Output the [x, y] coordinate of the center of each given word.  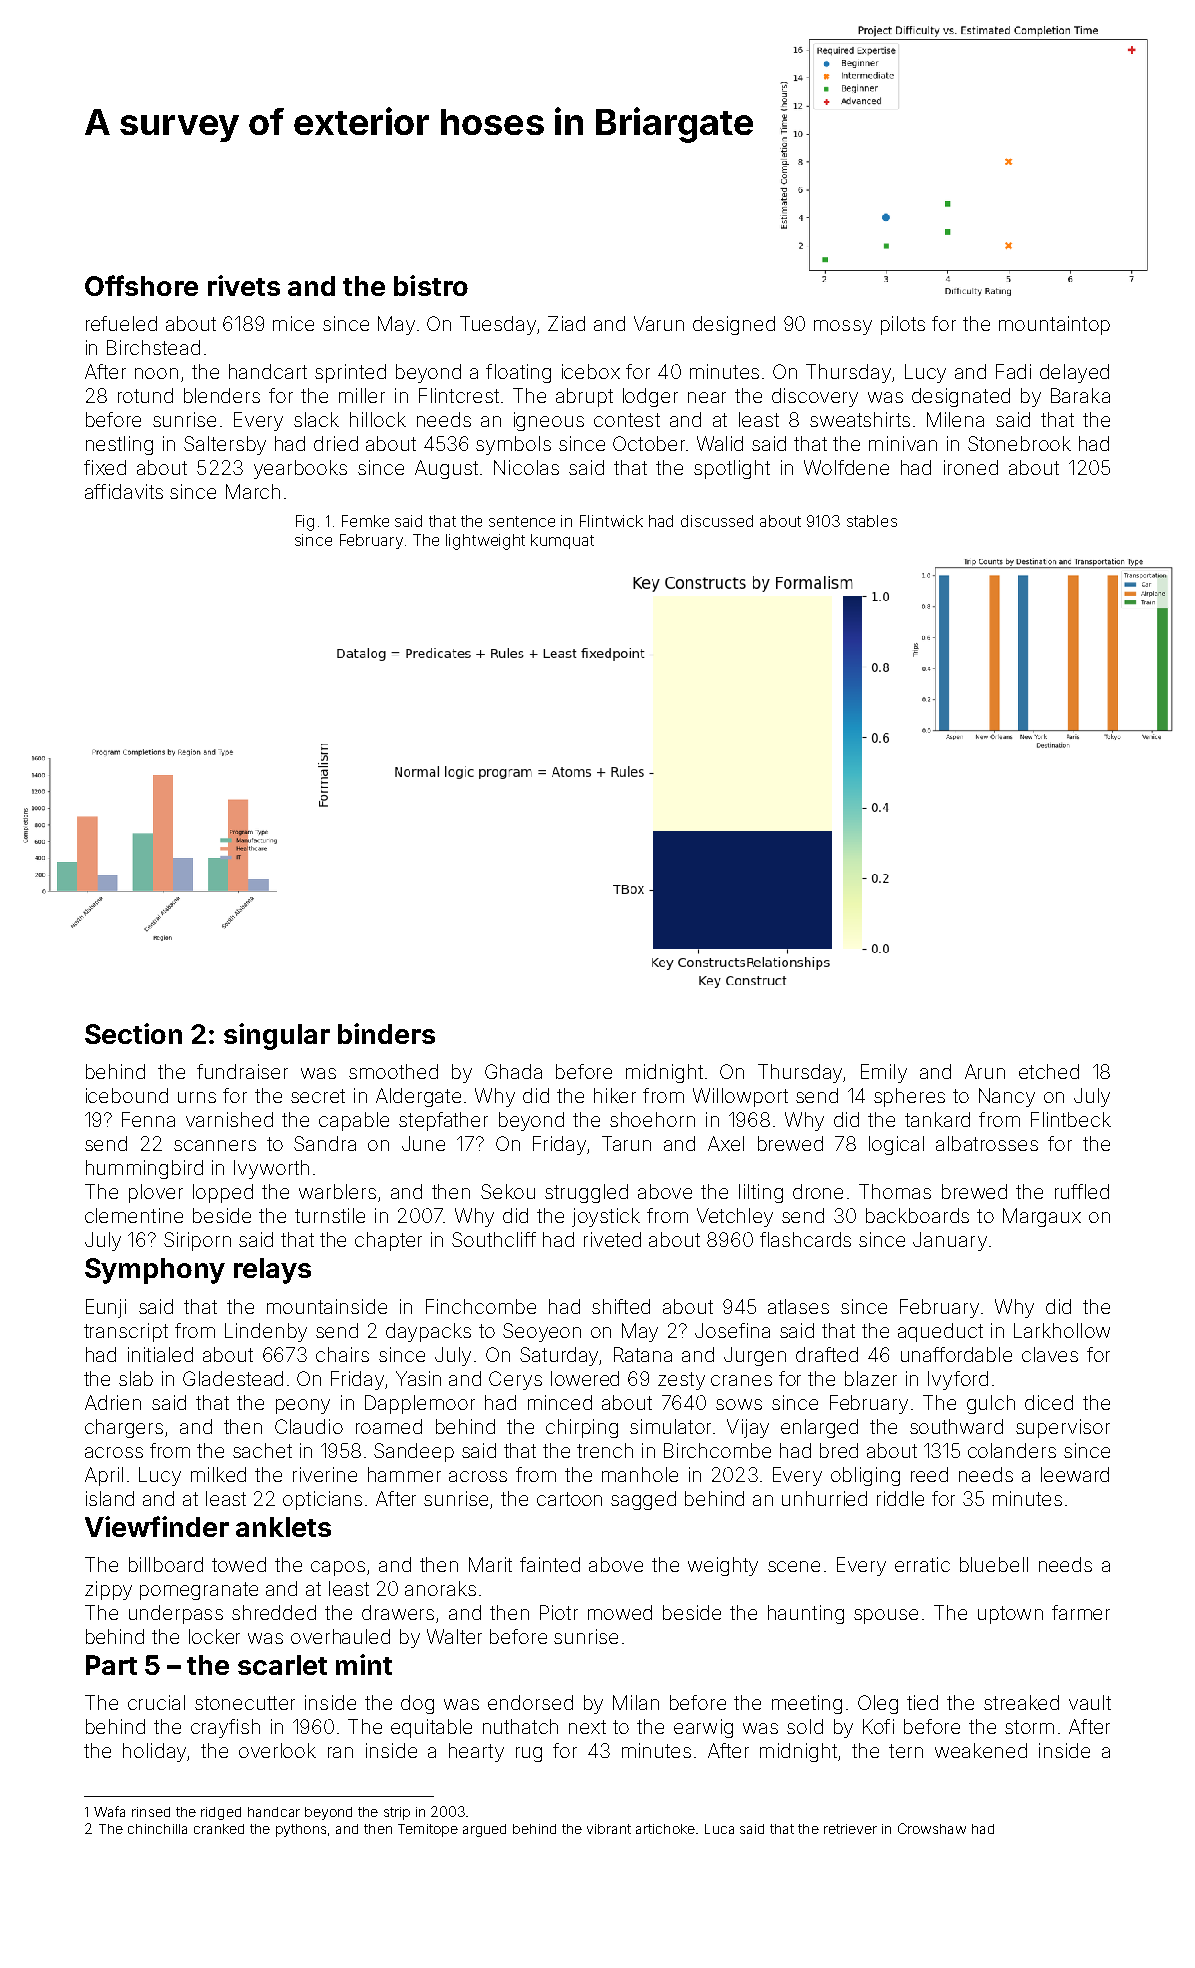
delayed [1074, 373]
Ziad [566, 323]
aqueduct [940, 1332]
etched [1049, 1071]
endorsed [530, 1702]
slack [316, 419]
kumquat [562, 541]
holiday [154, 1752]
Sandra [325, 1143]
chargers [124, 1428]
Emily [884, 1073]
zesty [681, 1381]
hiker [615, 1095]
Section [133, 1033]
